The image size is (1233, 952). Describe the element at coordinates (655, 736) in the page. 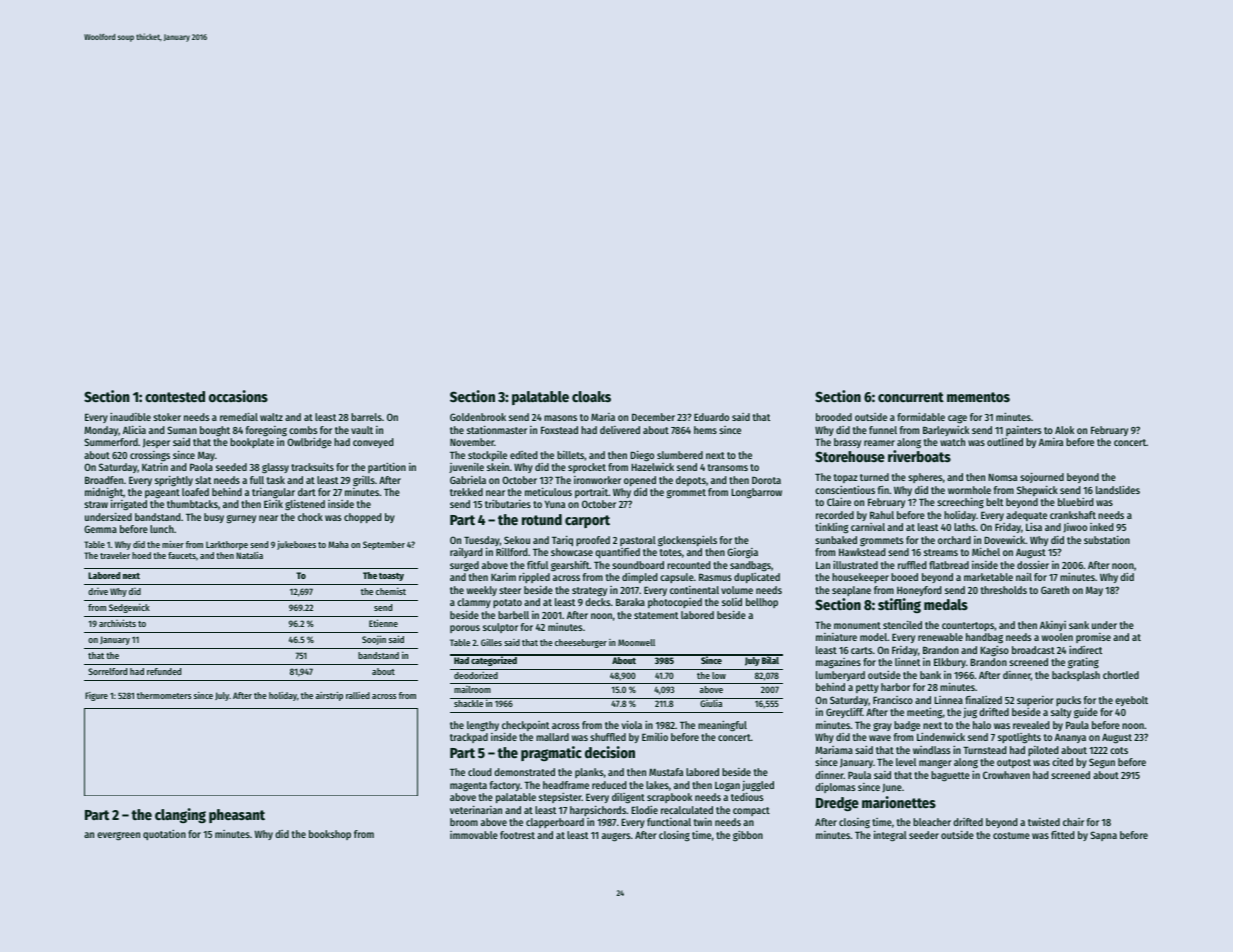

I see `Emilio` at that location.
